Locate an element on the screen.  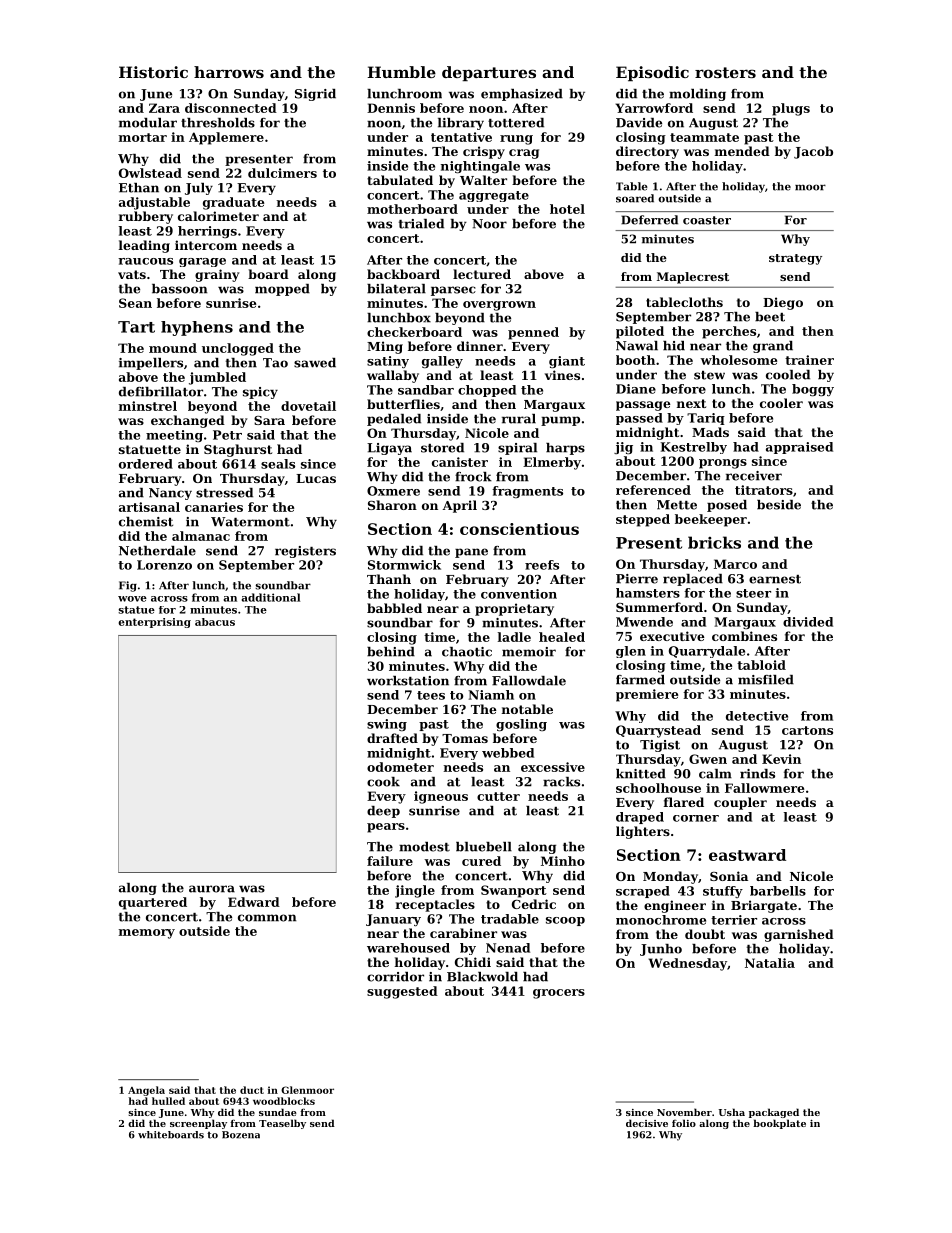
artisanal is located at coordinates (149, 507).
